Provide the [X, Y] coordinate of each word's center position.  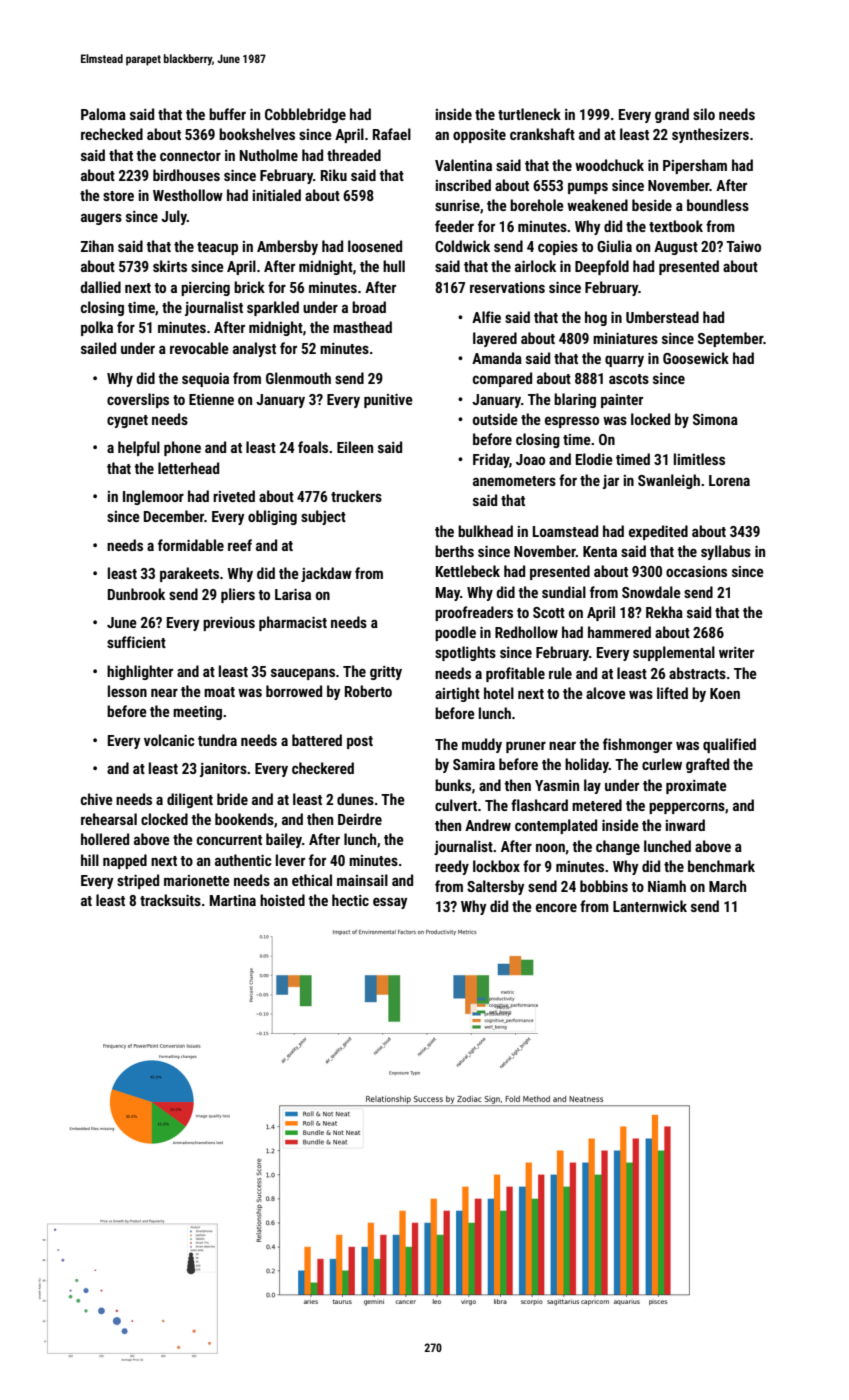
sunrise [457, 205]
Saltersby [495, 887]
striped [138, 881]
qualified [729, 745]
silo [704, 114]
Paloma [103, 114]
